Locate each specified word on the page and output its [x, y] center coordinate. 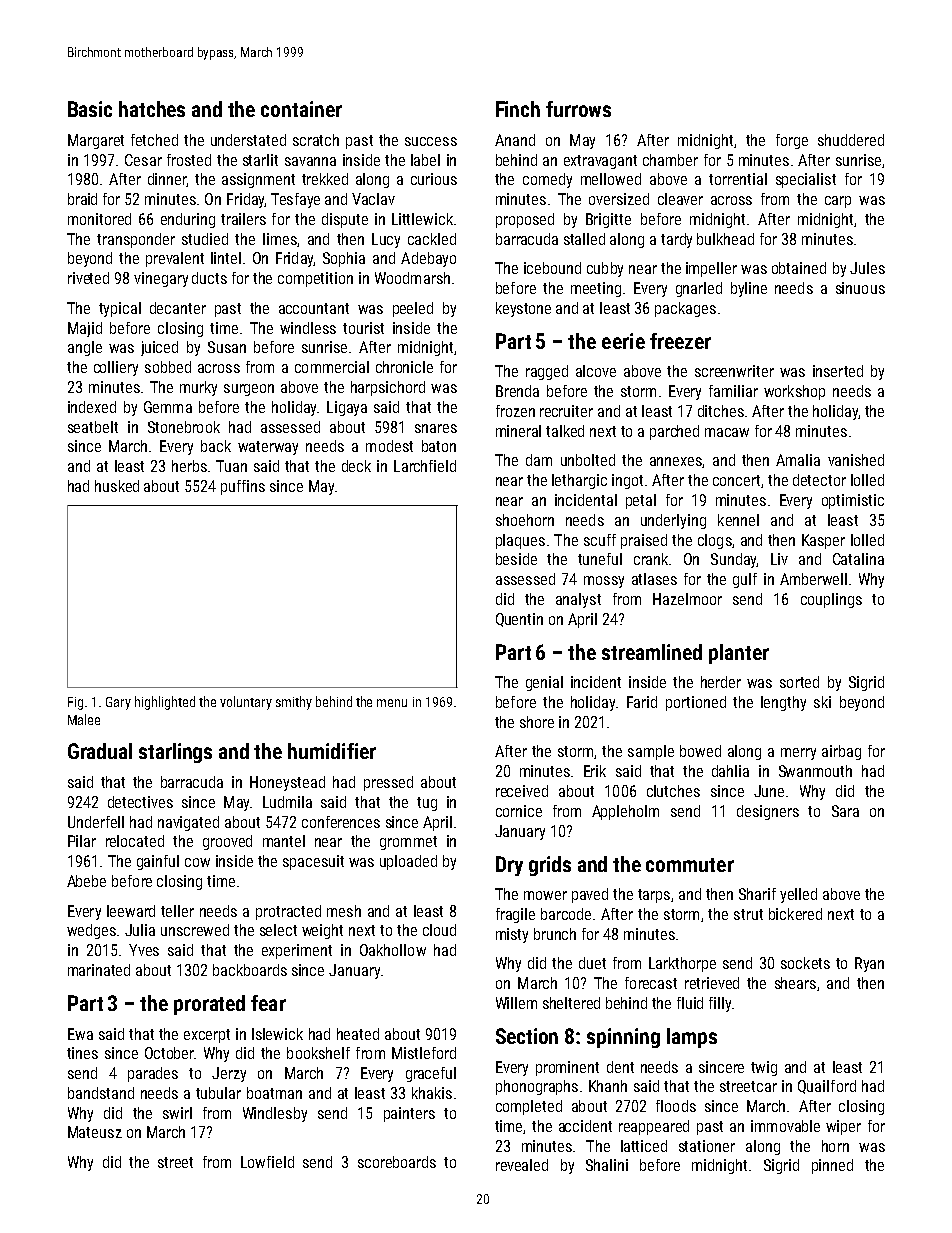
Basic [90, 109]
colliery [116, 368]
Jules [867, 268]
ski [822, 702]
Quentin [519, 620]
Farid [642, 702]
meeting [596, 289]
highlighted [165, 703]
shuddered [851, 140]
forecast [651, 983]
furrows [578, 109]
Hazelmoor [687, 599]
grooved [227, 842]
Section [527, 1036]
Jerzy [229, 1074]
